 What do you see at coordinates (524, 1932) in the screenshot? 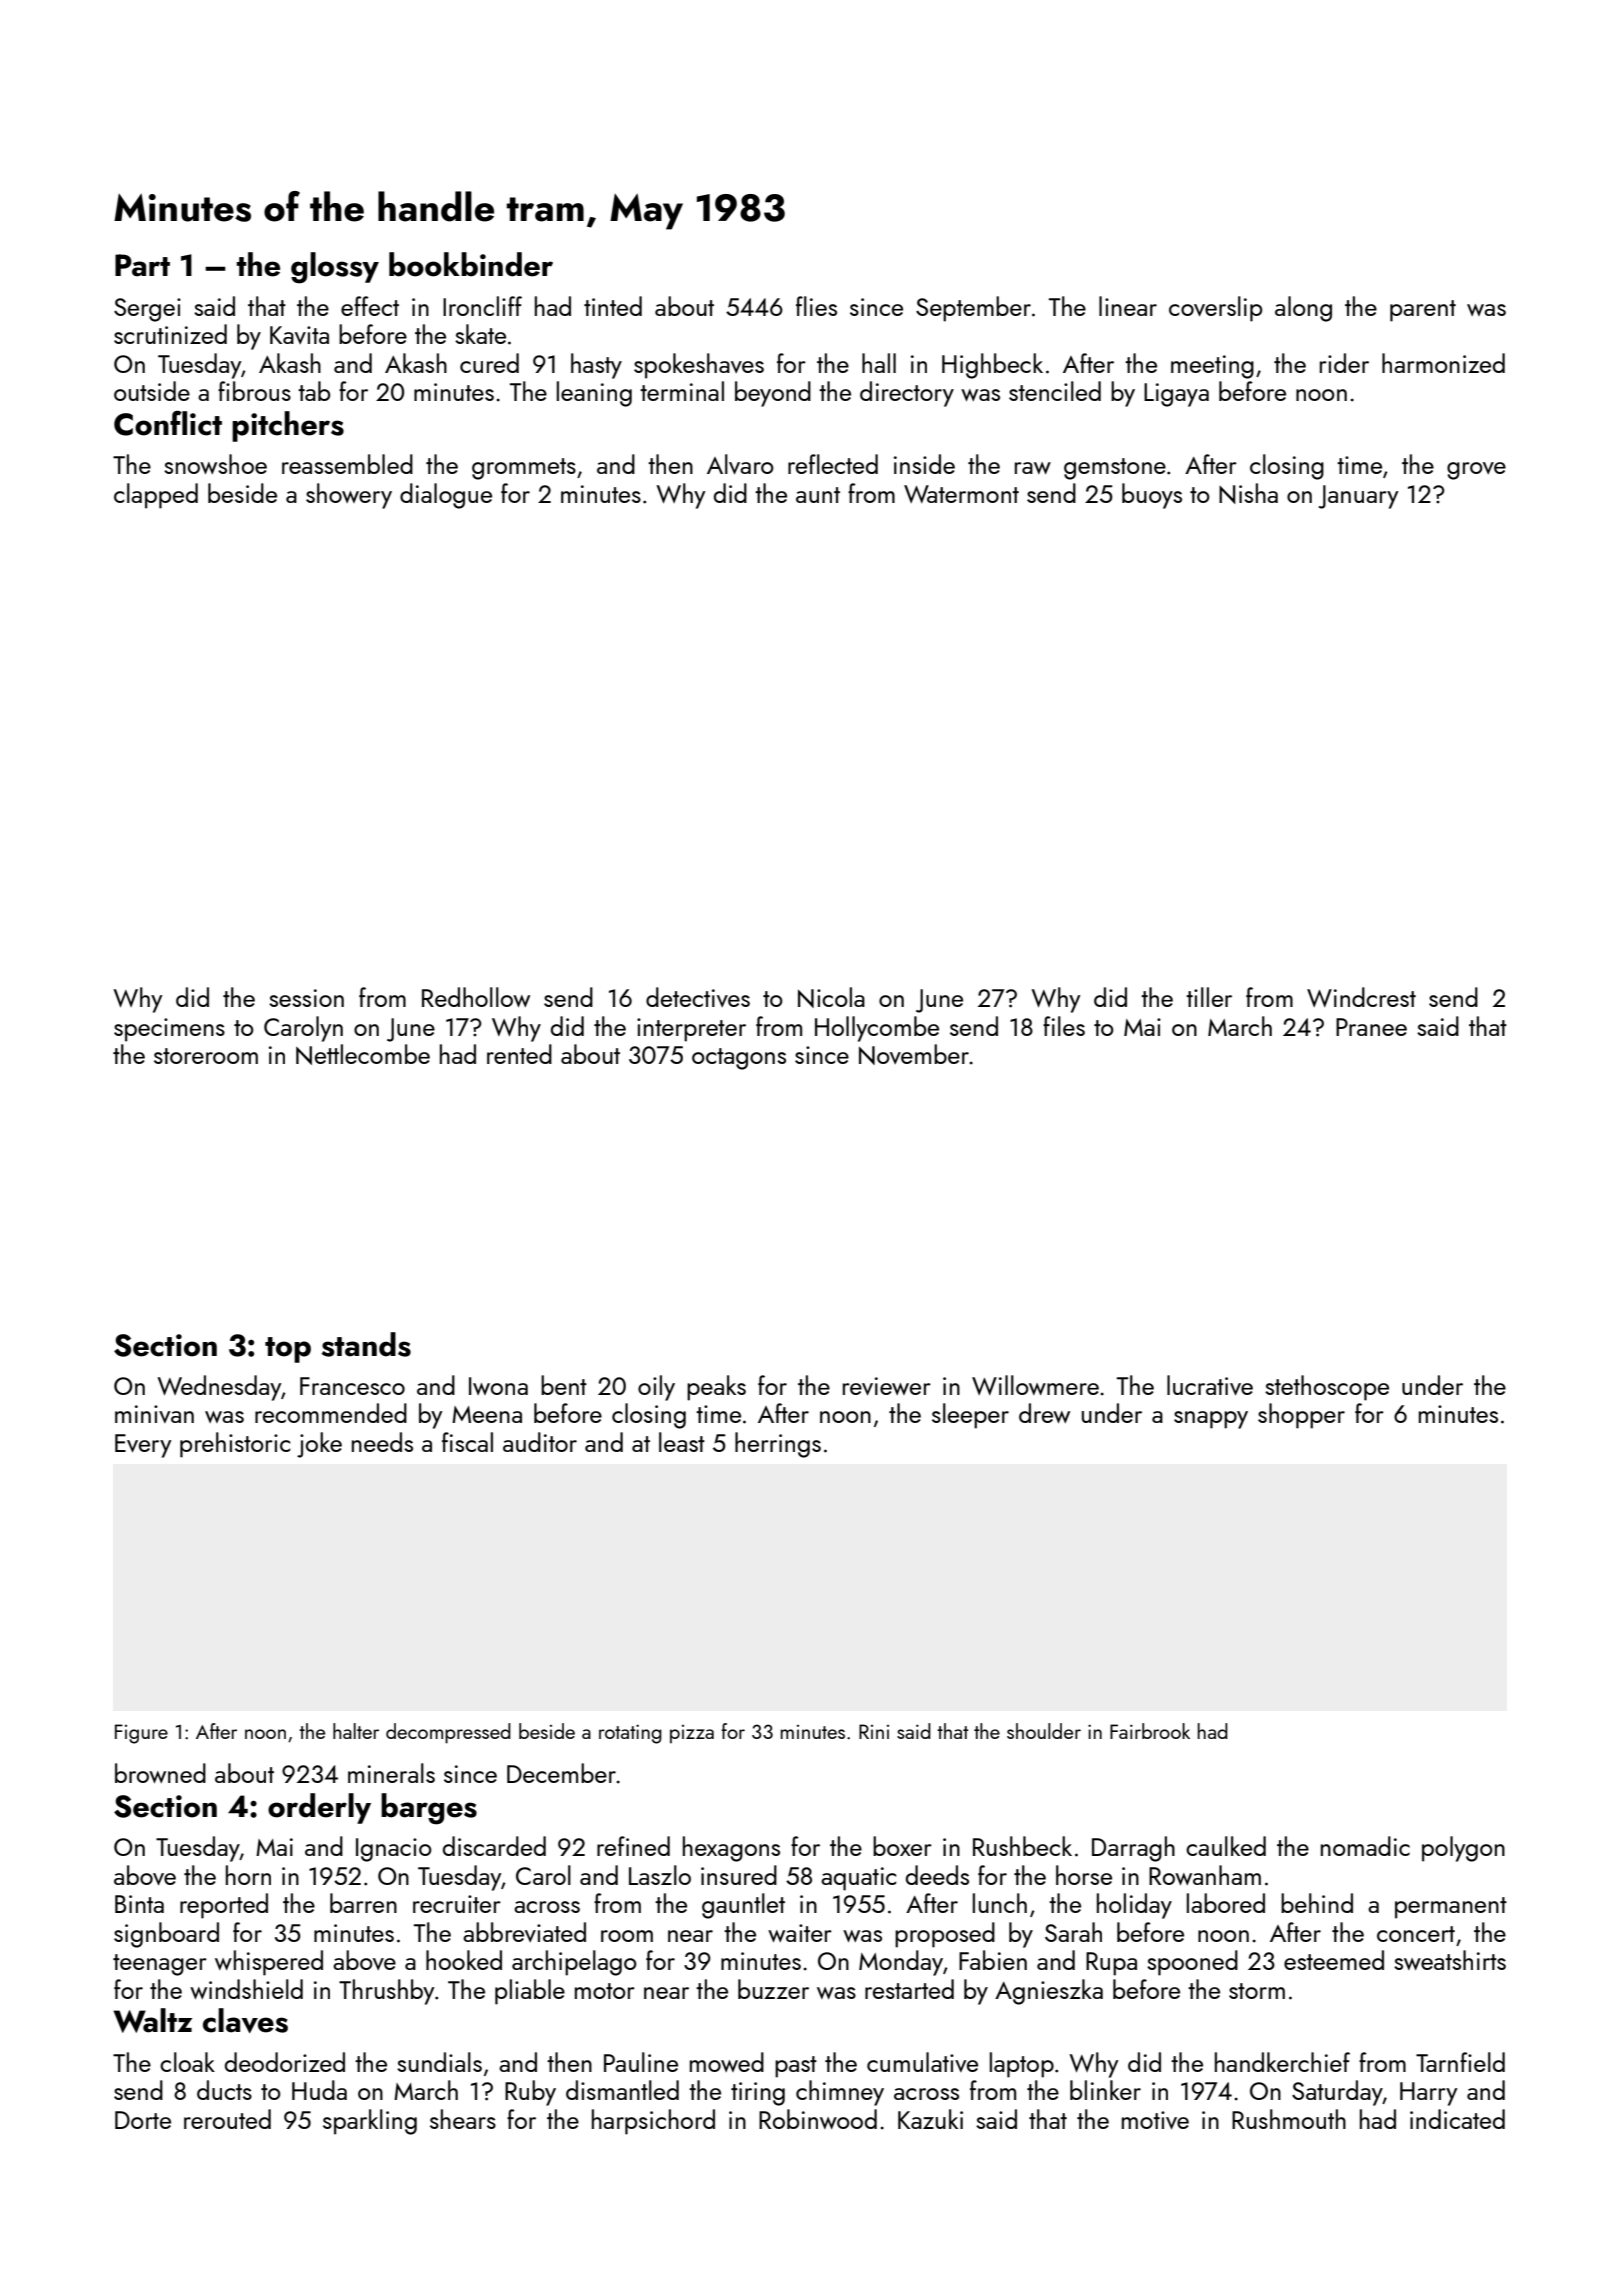
I see `abbreviated` at bounding box center [524, 1932].
